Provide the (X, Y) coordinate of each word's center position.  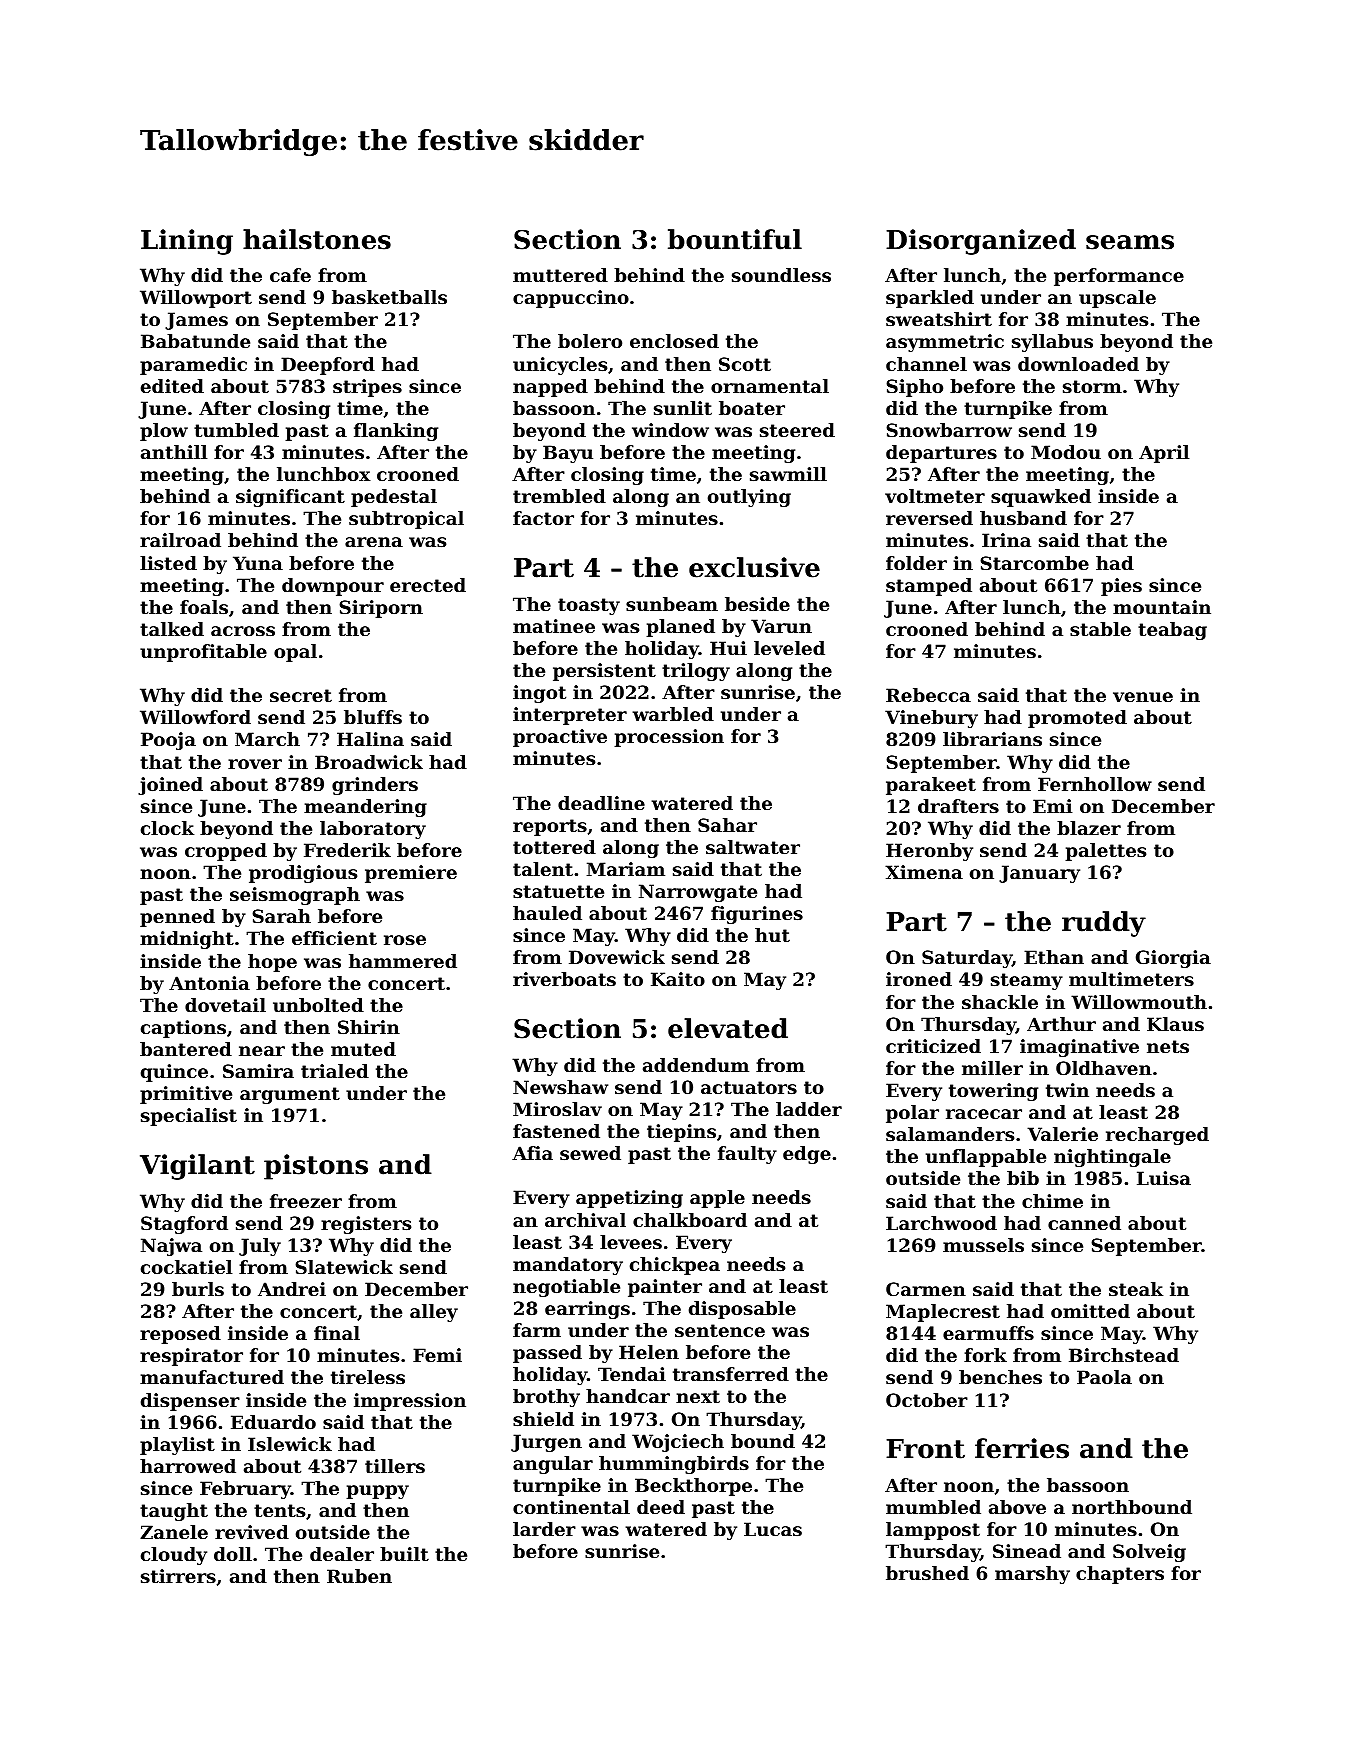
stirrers (178, 1576)
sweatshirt (939, 319)
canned (1084, 1223)
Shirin (369, 1027)
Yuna (258, 563)
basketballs (389, 297)
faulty (747, 1155)
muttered (560, 275)
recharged (1157, 1136)
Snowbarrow (949, 430)
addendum (696, 1065)
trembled (559, 496)
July (260, 1247)
